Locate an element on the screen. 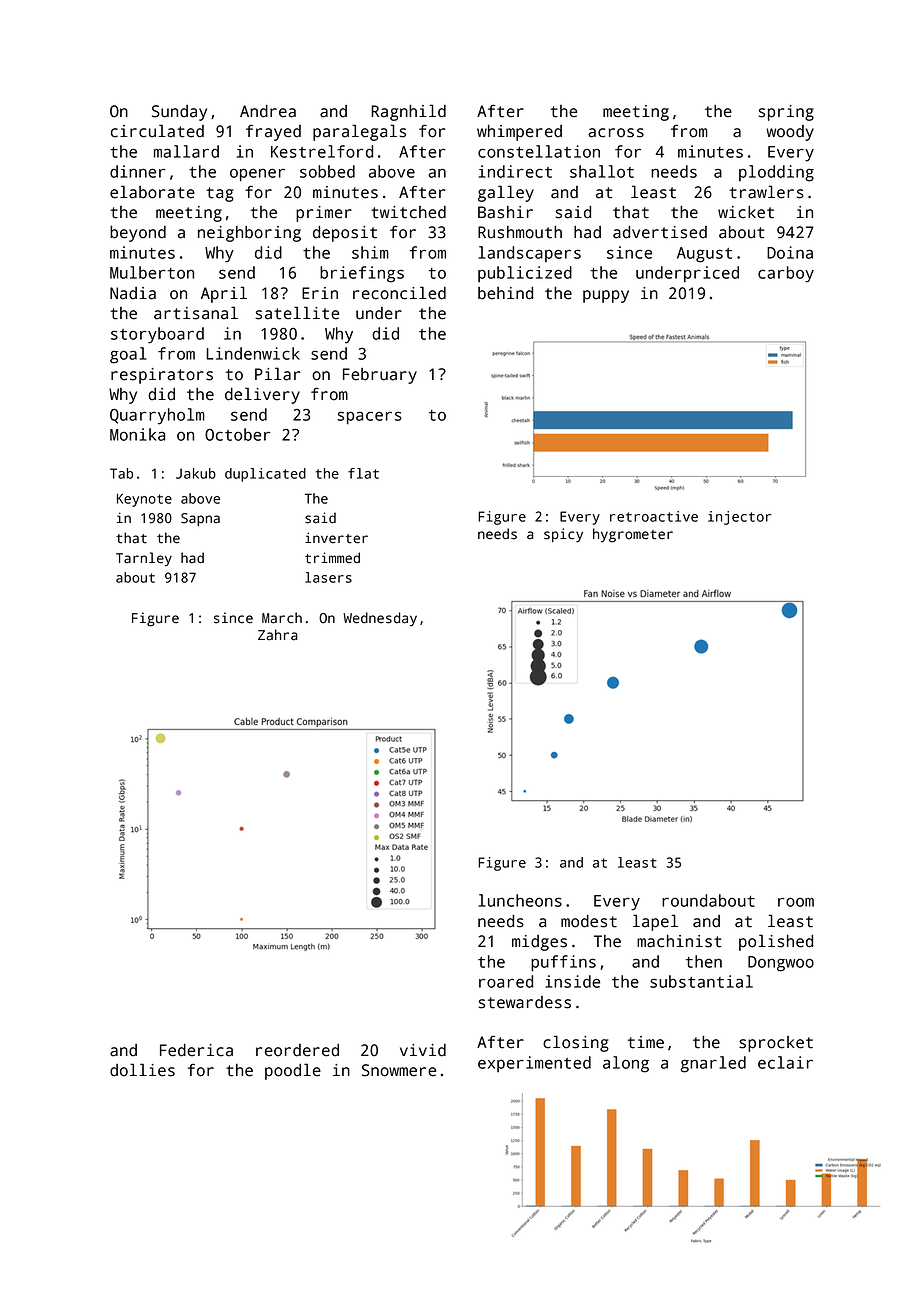 This screenshot has height=1308, width=924. paralegals is located at coordinates (359, 132).
